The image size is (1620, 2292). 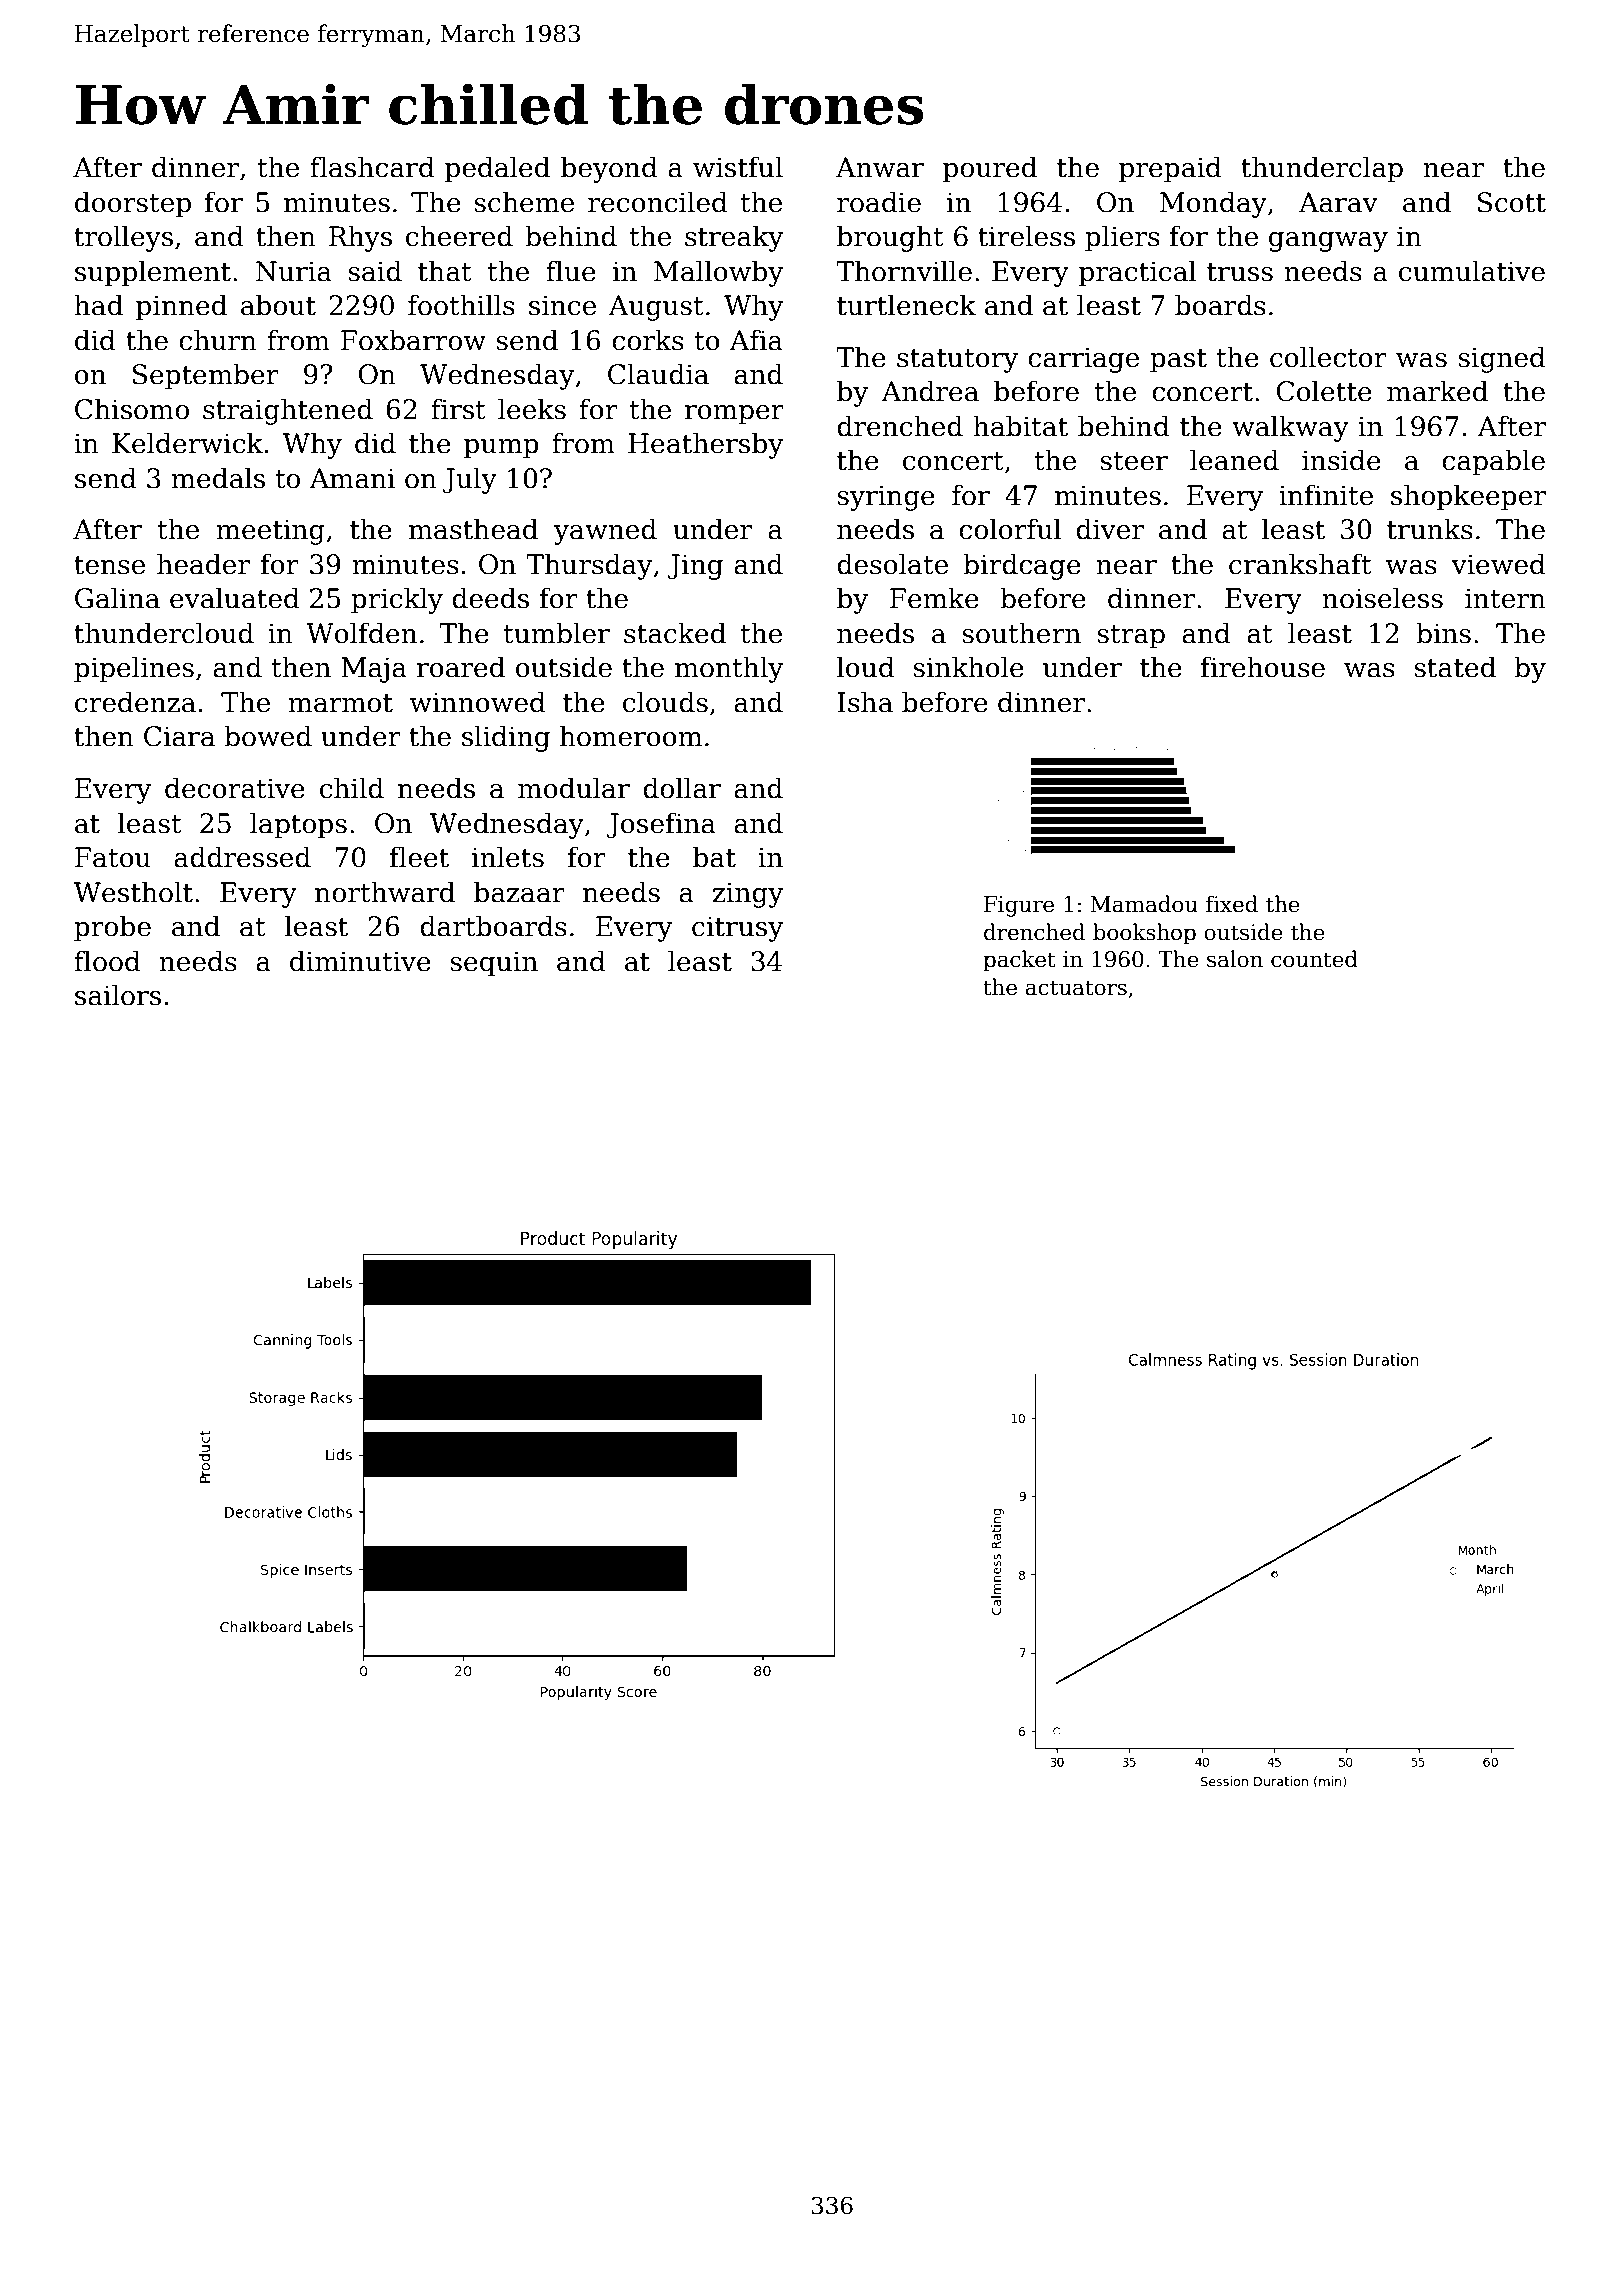 What do you see at coordinates (497, 169) in the screenshot?
I see `pedaled` at bounding box center [497, 169].
